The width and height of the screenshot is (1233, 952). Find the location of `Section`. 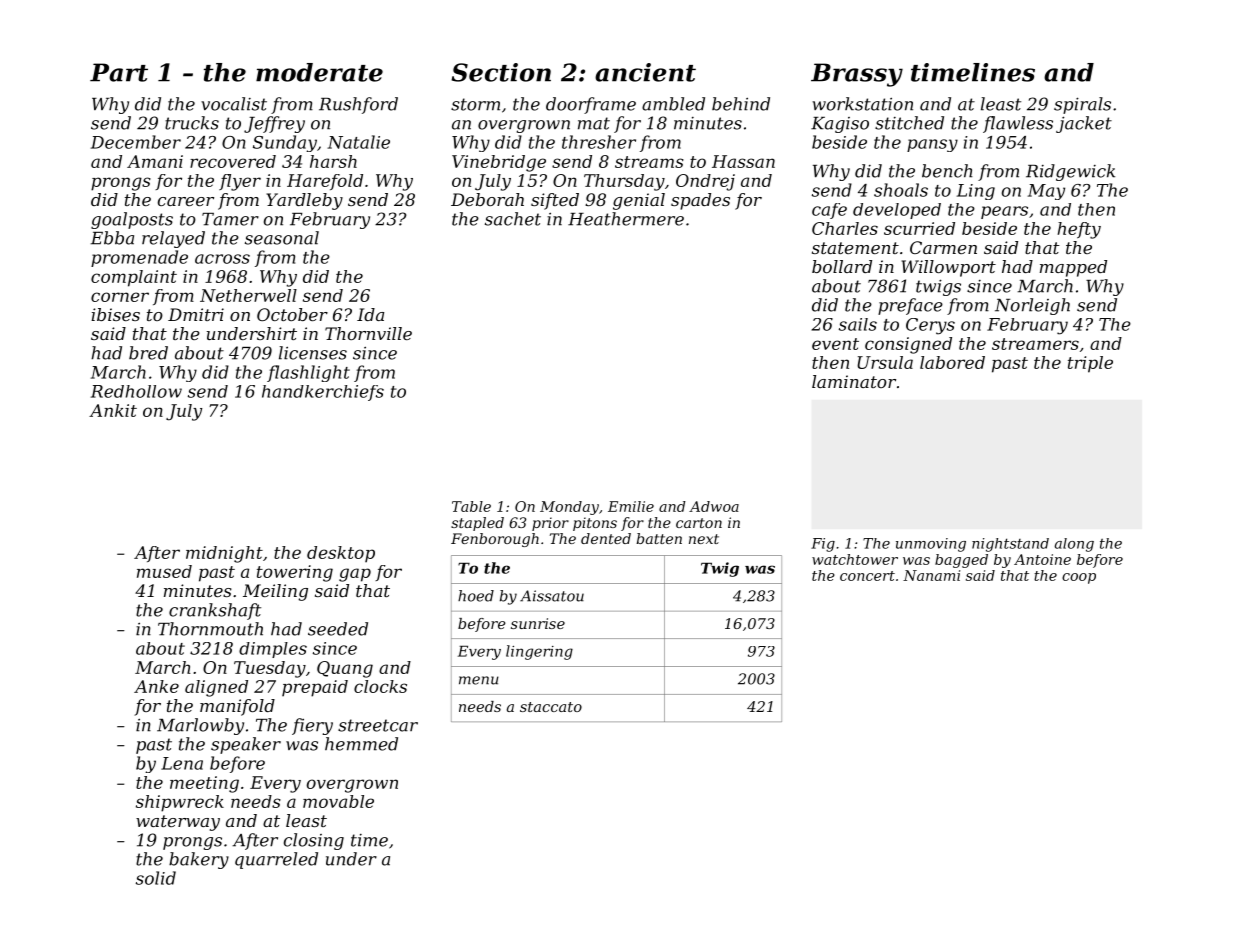

Section is located at coordinates (501, 72).
